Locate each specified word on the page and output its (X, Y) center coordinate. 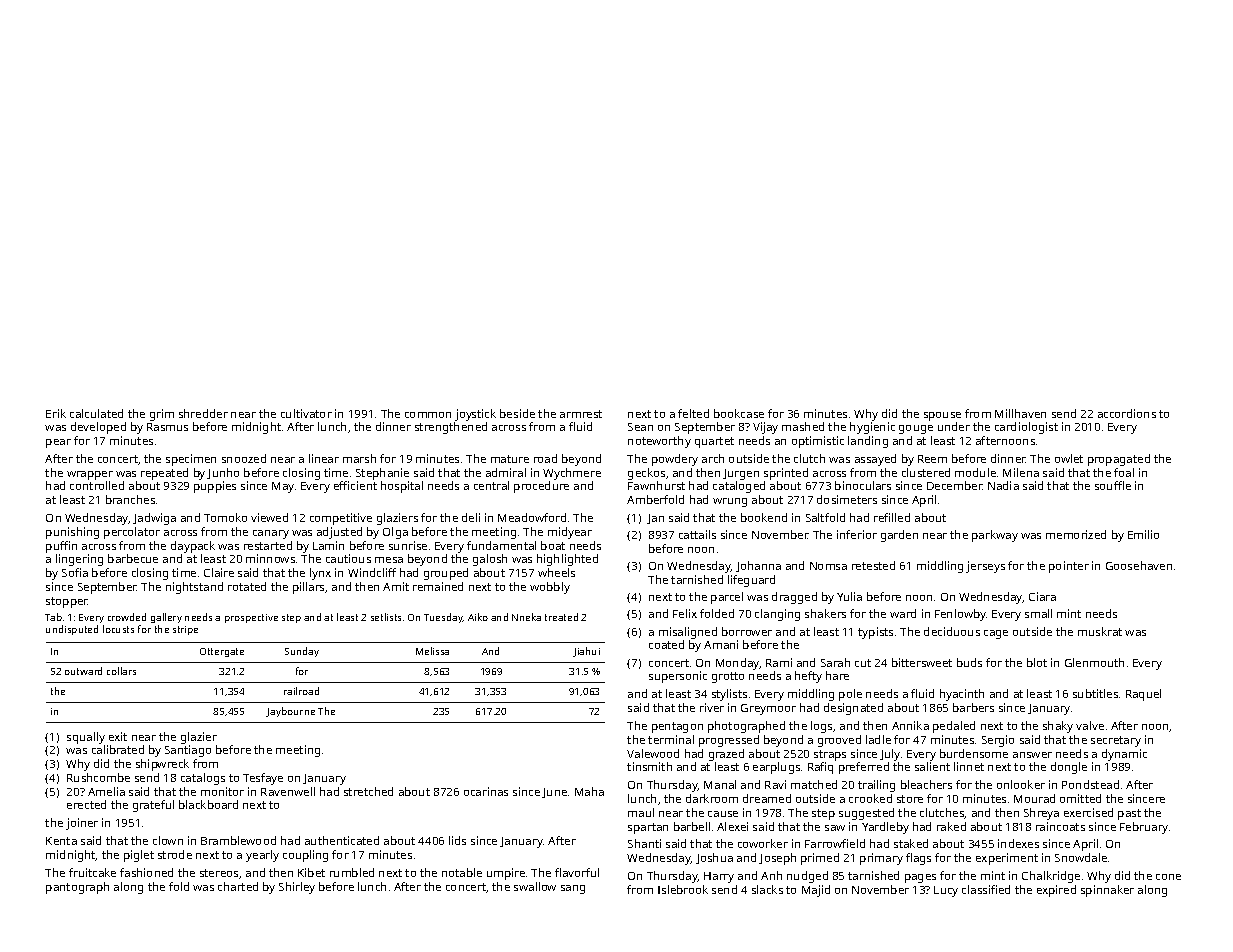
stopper (67, 602)
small (1038, 613)
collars (121, 671)
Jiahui (586, 652)
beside (517, 413)
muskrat (1100, 631)
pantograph (77, 888)
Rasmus (167, 427)
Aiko (478, 617)
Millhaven (1020, 413)
